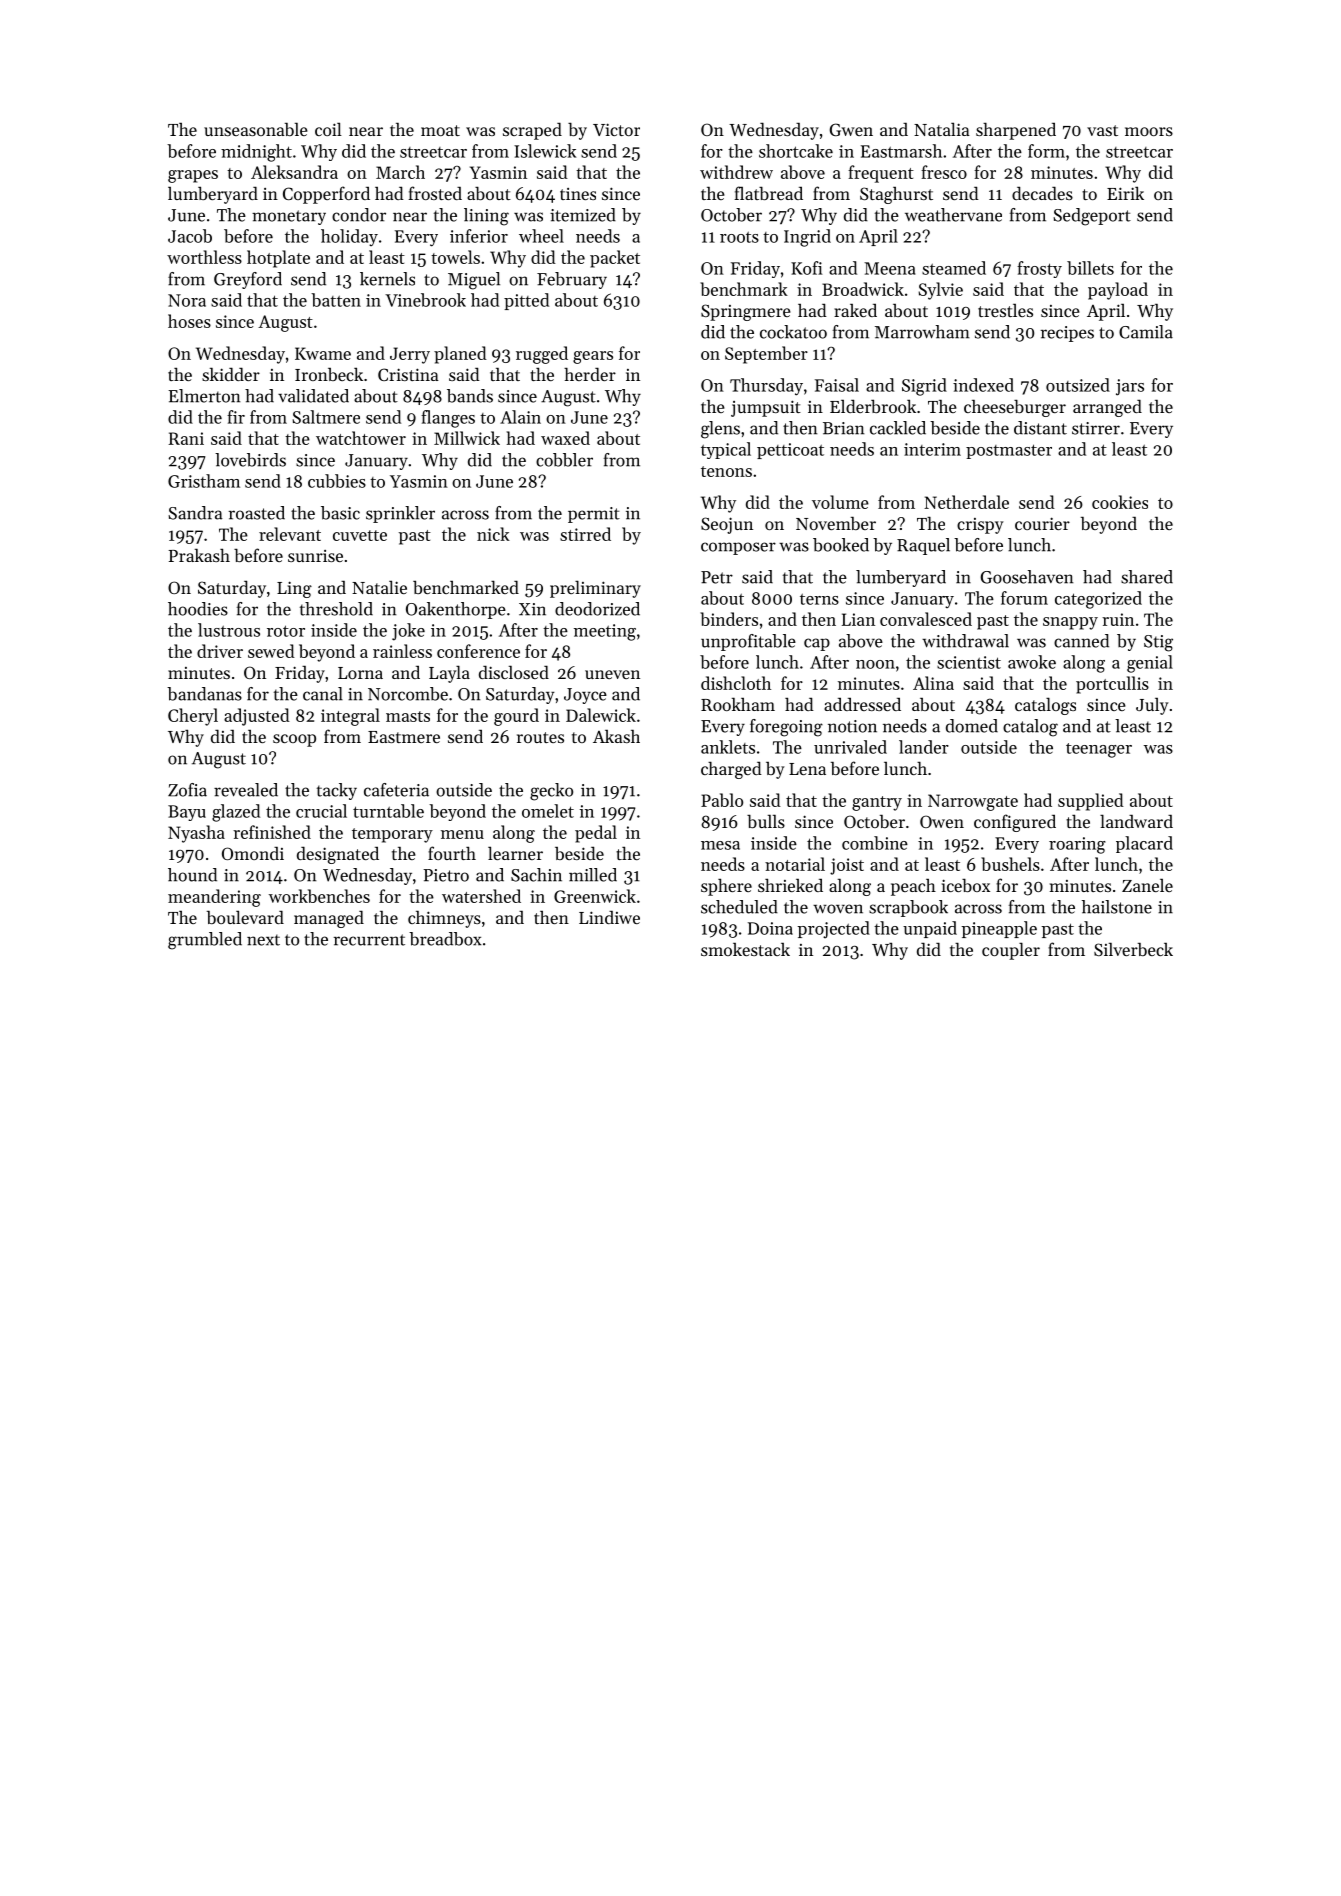 The image size is (1341, 1896). What do you see at coordinates (1016, 131) in the screenshot?
I see `sharpened` at bounding box center [1016, 131].
